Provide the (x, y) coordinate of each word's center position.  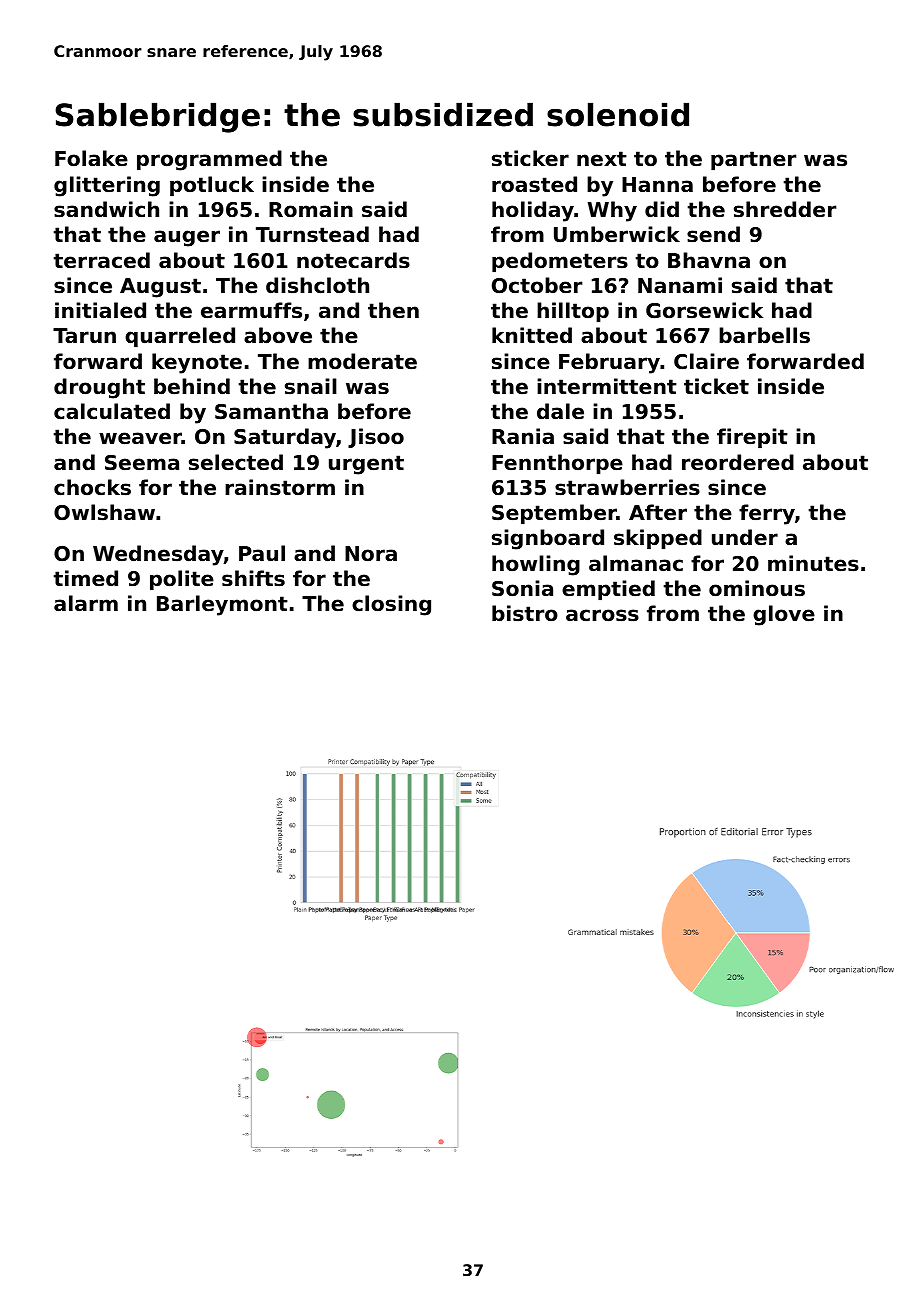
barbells (764, 335)
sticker (530, 158)
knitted (532, 335)
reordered (738, 462)
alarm (86, 603)
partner (753, 160)
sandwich (106, 209)
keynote (197, 363)
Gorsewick (704, 310)
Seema (142, 463)
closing (391, 605)
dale (560, 411)
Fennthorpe (557, 464)
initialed (100, 310)
